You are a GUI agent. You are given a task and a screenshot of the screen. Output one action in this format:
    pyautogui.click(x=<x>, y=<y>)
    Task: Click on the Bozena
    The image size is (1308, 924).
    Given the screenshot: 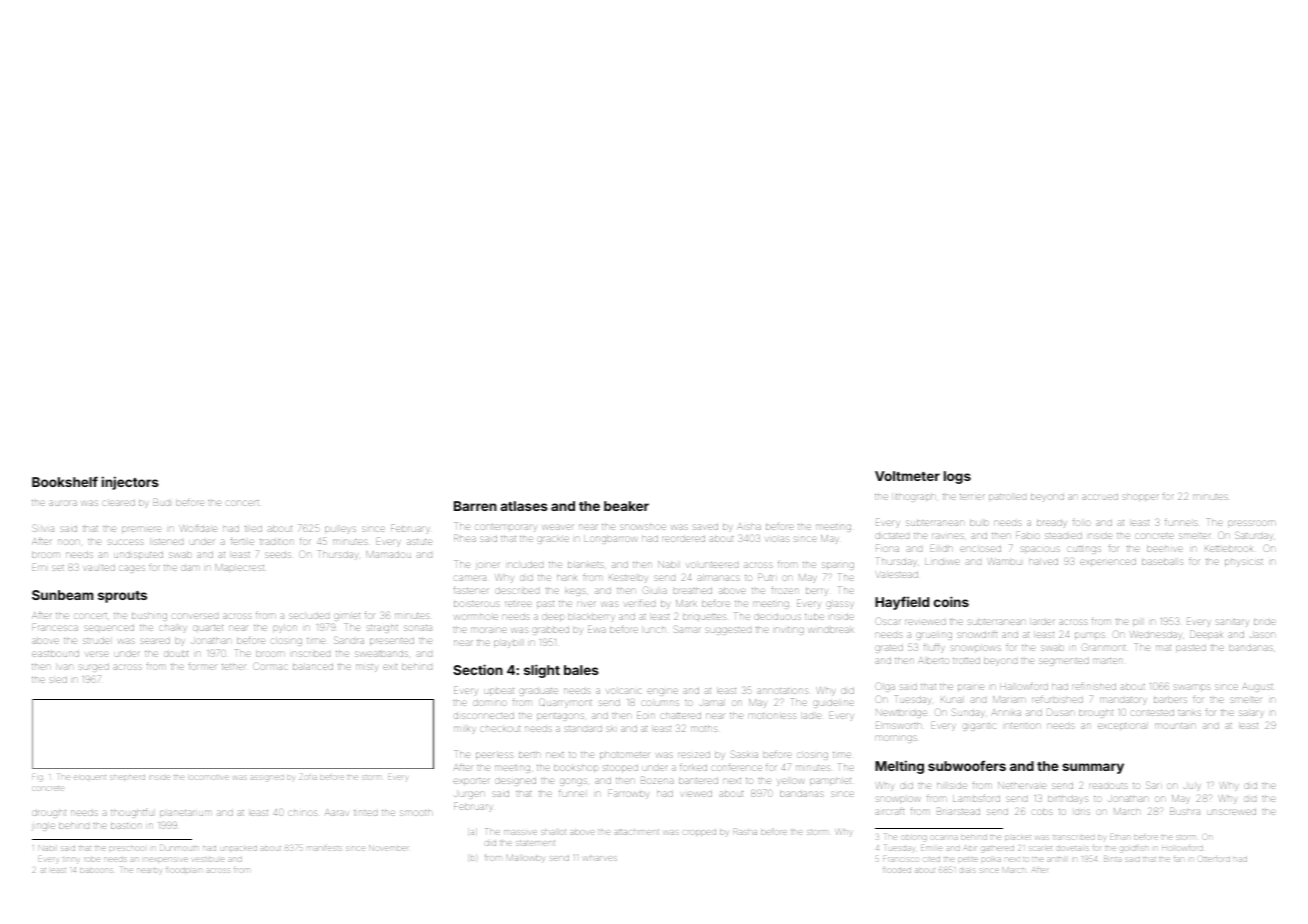 What is the action you would take?
    pyautogui.click(x=657, y=780)
